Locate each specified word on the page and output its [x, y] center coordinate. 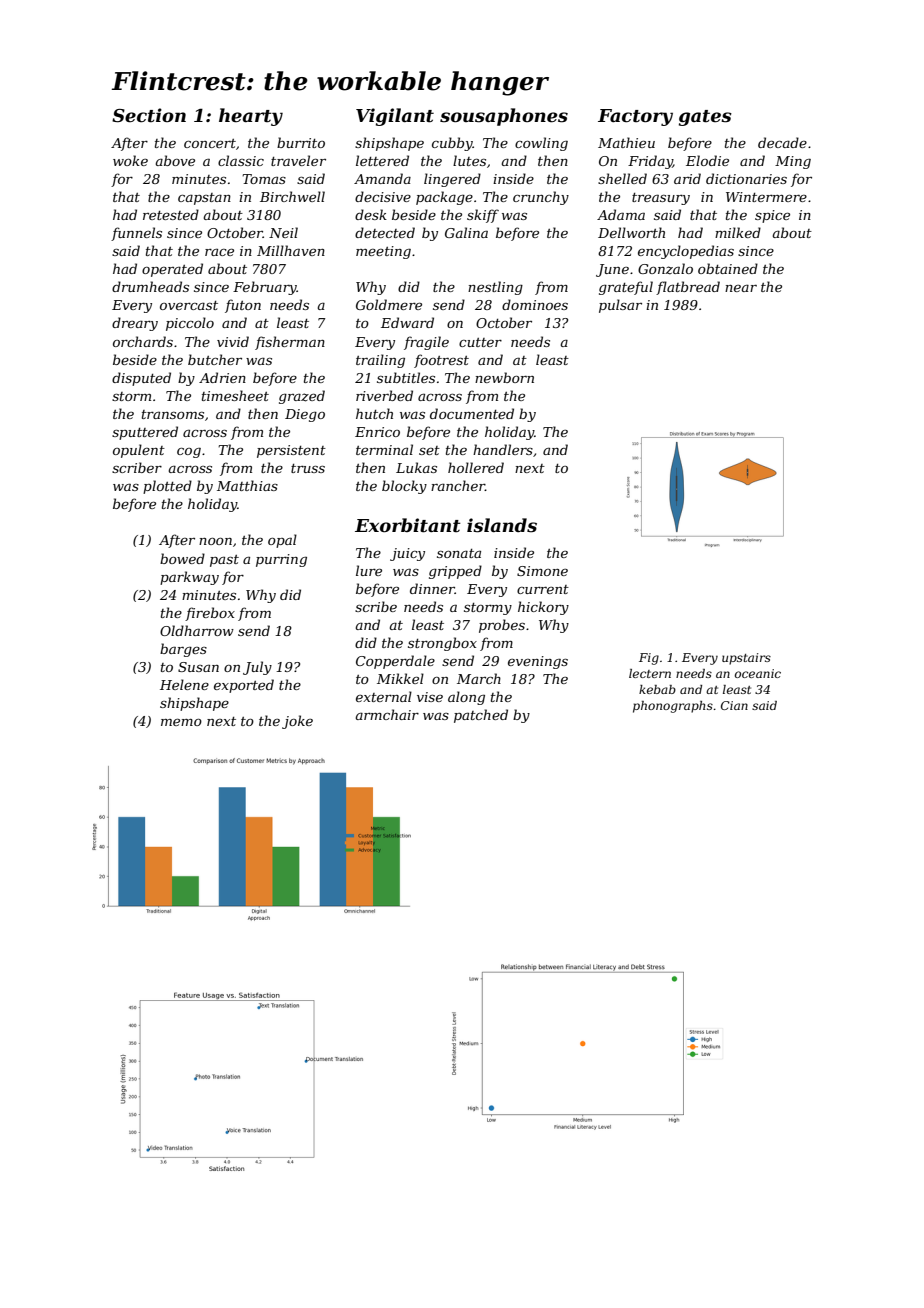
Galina [466, 232]
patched [481, 716]
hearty [251, 117]
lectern [650, 673]
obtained [728, 268]
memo [181, 722]
